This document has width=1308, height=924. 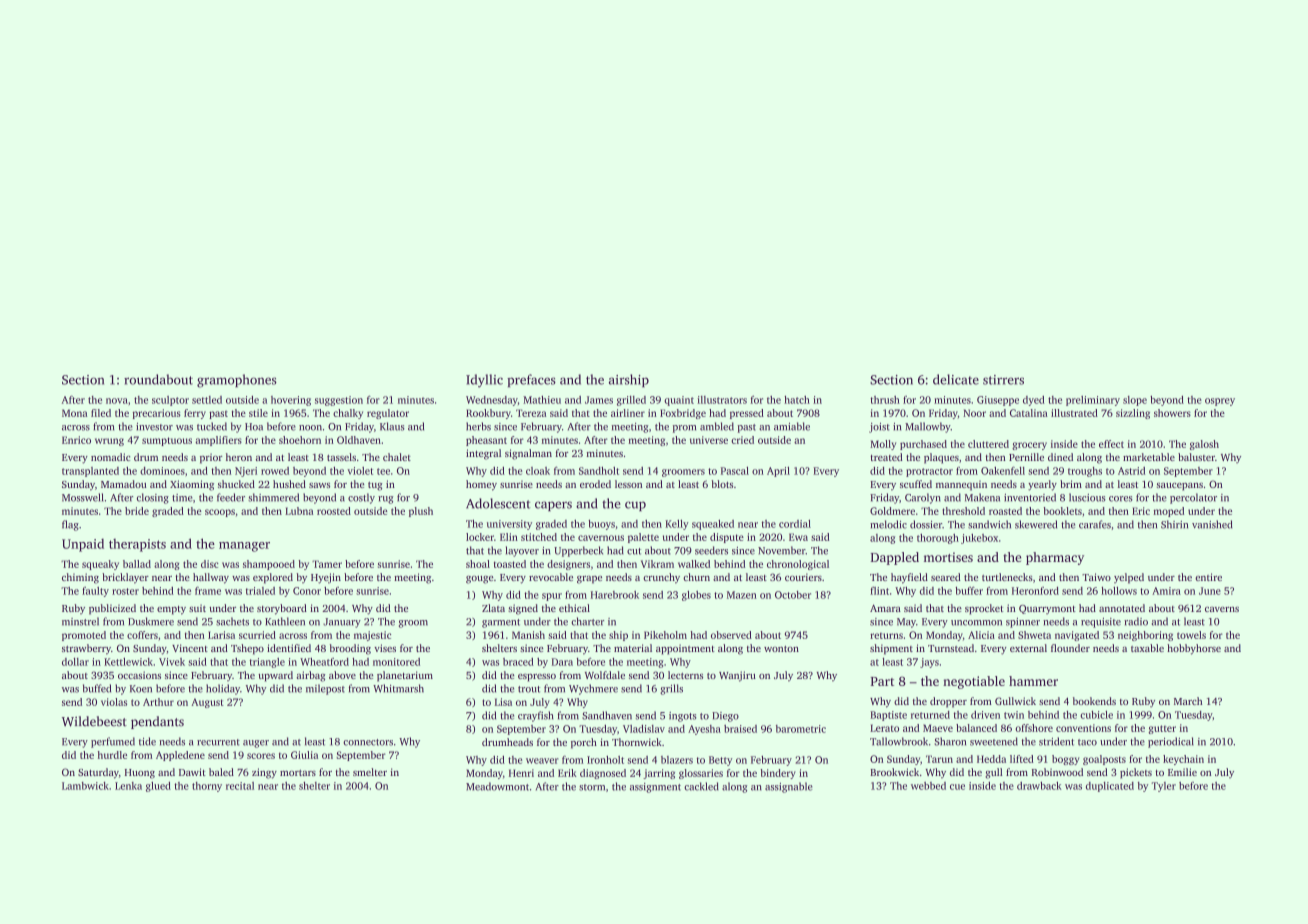 I want to click on Goldmere, so click(x=892, y=511).
